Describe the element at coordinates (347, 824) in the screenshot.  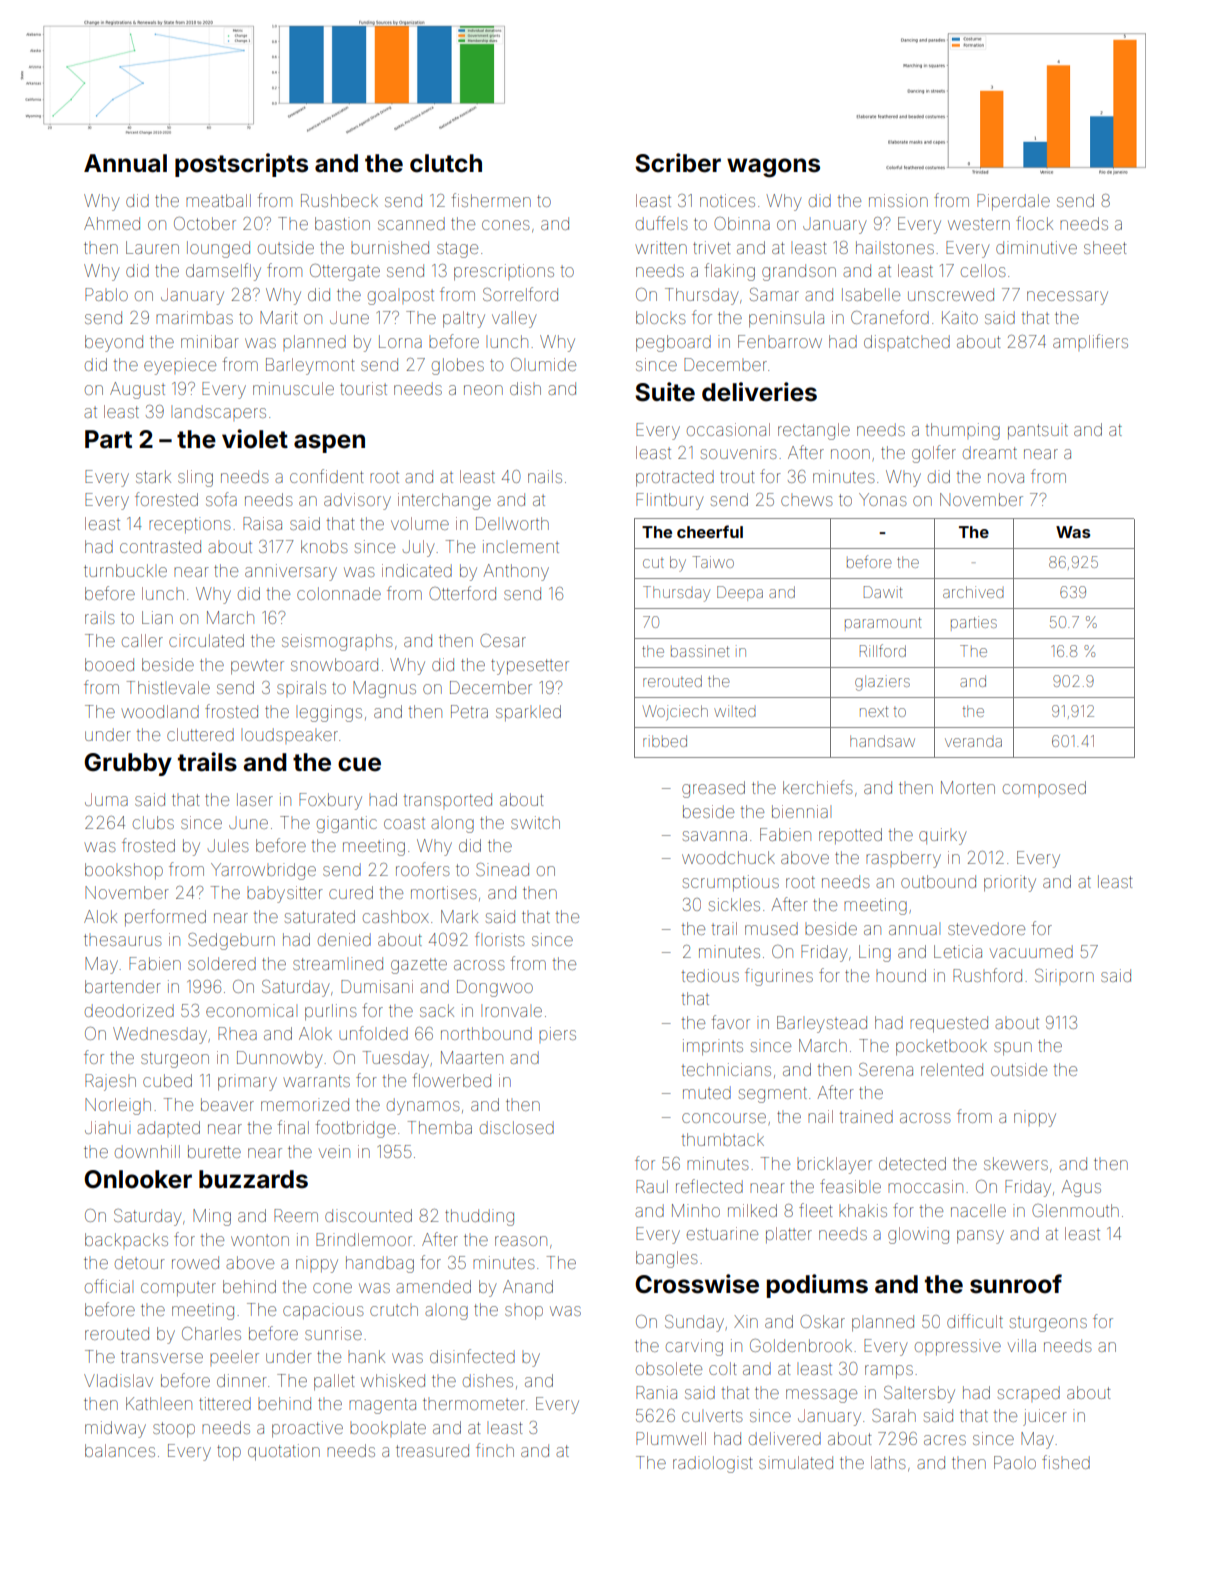
I see `gigantic` at that location.
